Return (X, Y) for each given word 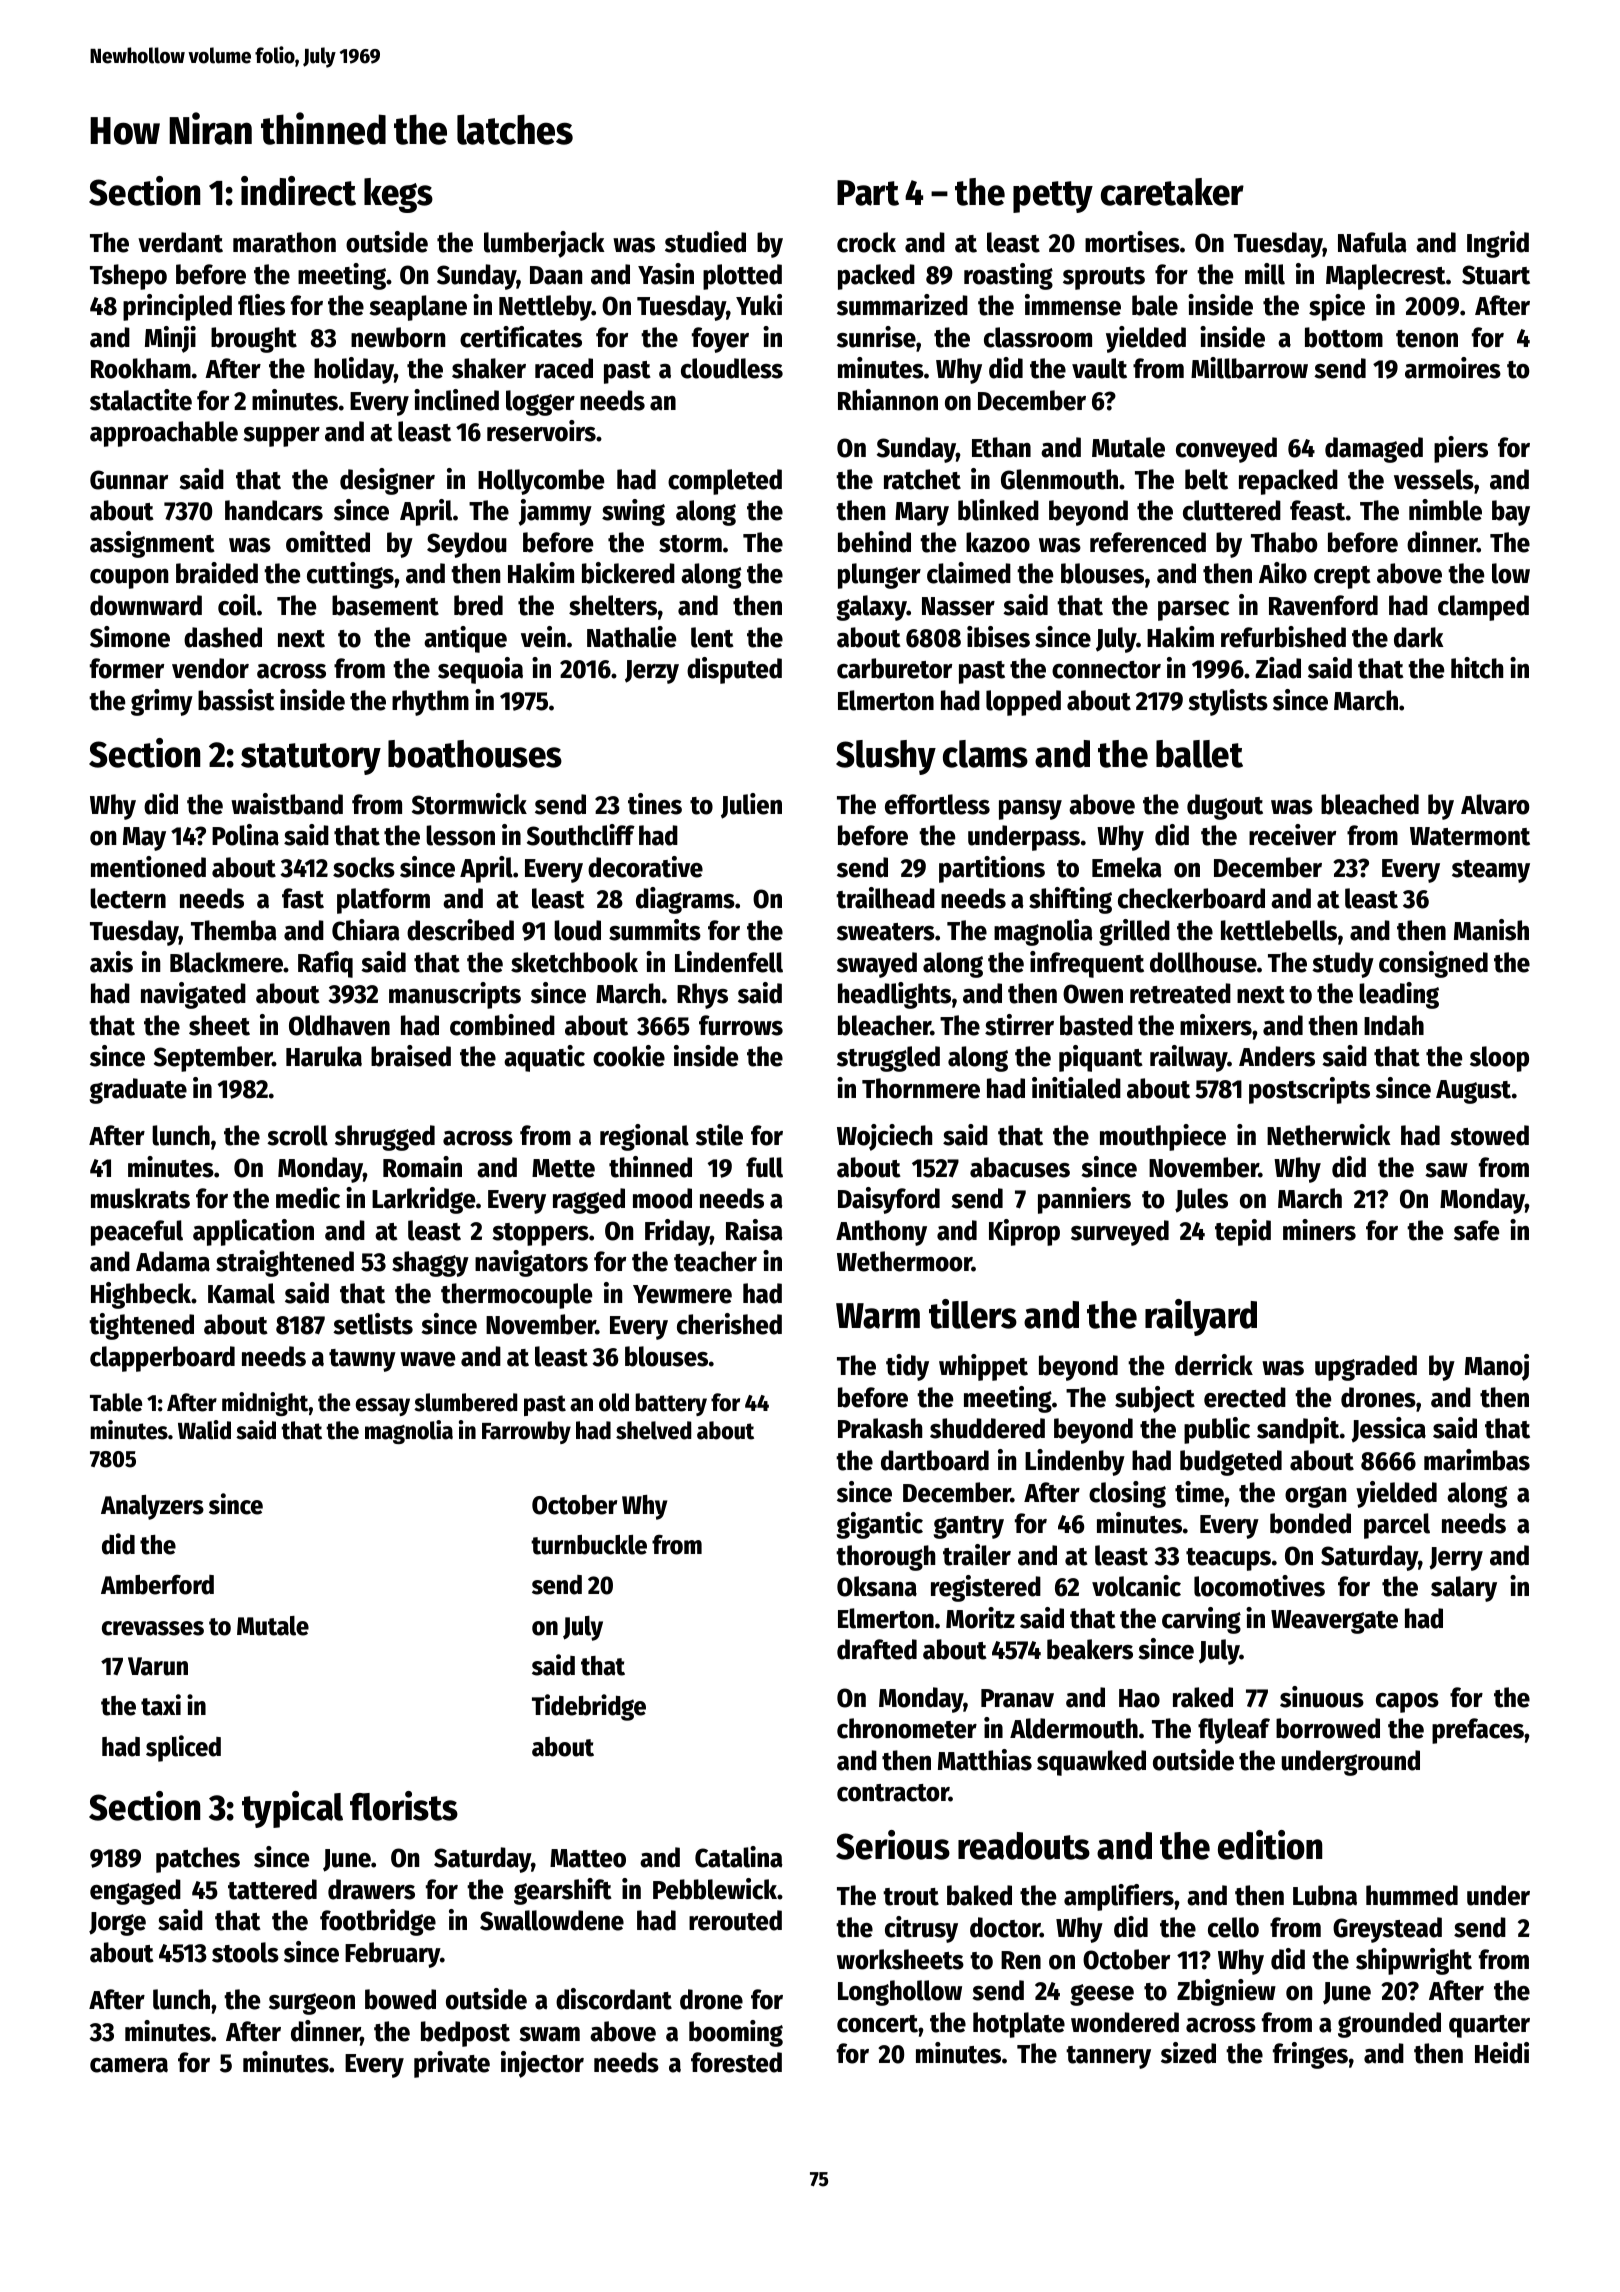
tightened (141, 1326)
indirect (298, 191)
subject (1155, 1399)
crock (866, 242)
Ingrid (1498, 244)
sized (1188, 2053)
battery (671, 1404)
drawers (371, 1889)
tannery (1108, 2057)
